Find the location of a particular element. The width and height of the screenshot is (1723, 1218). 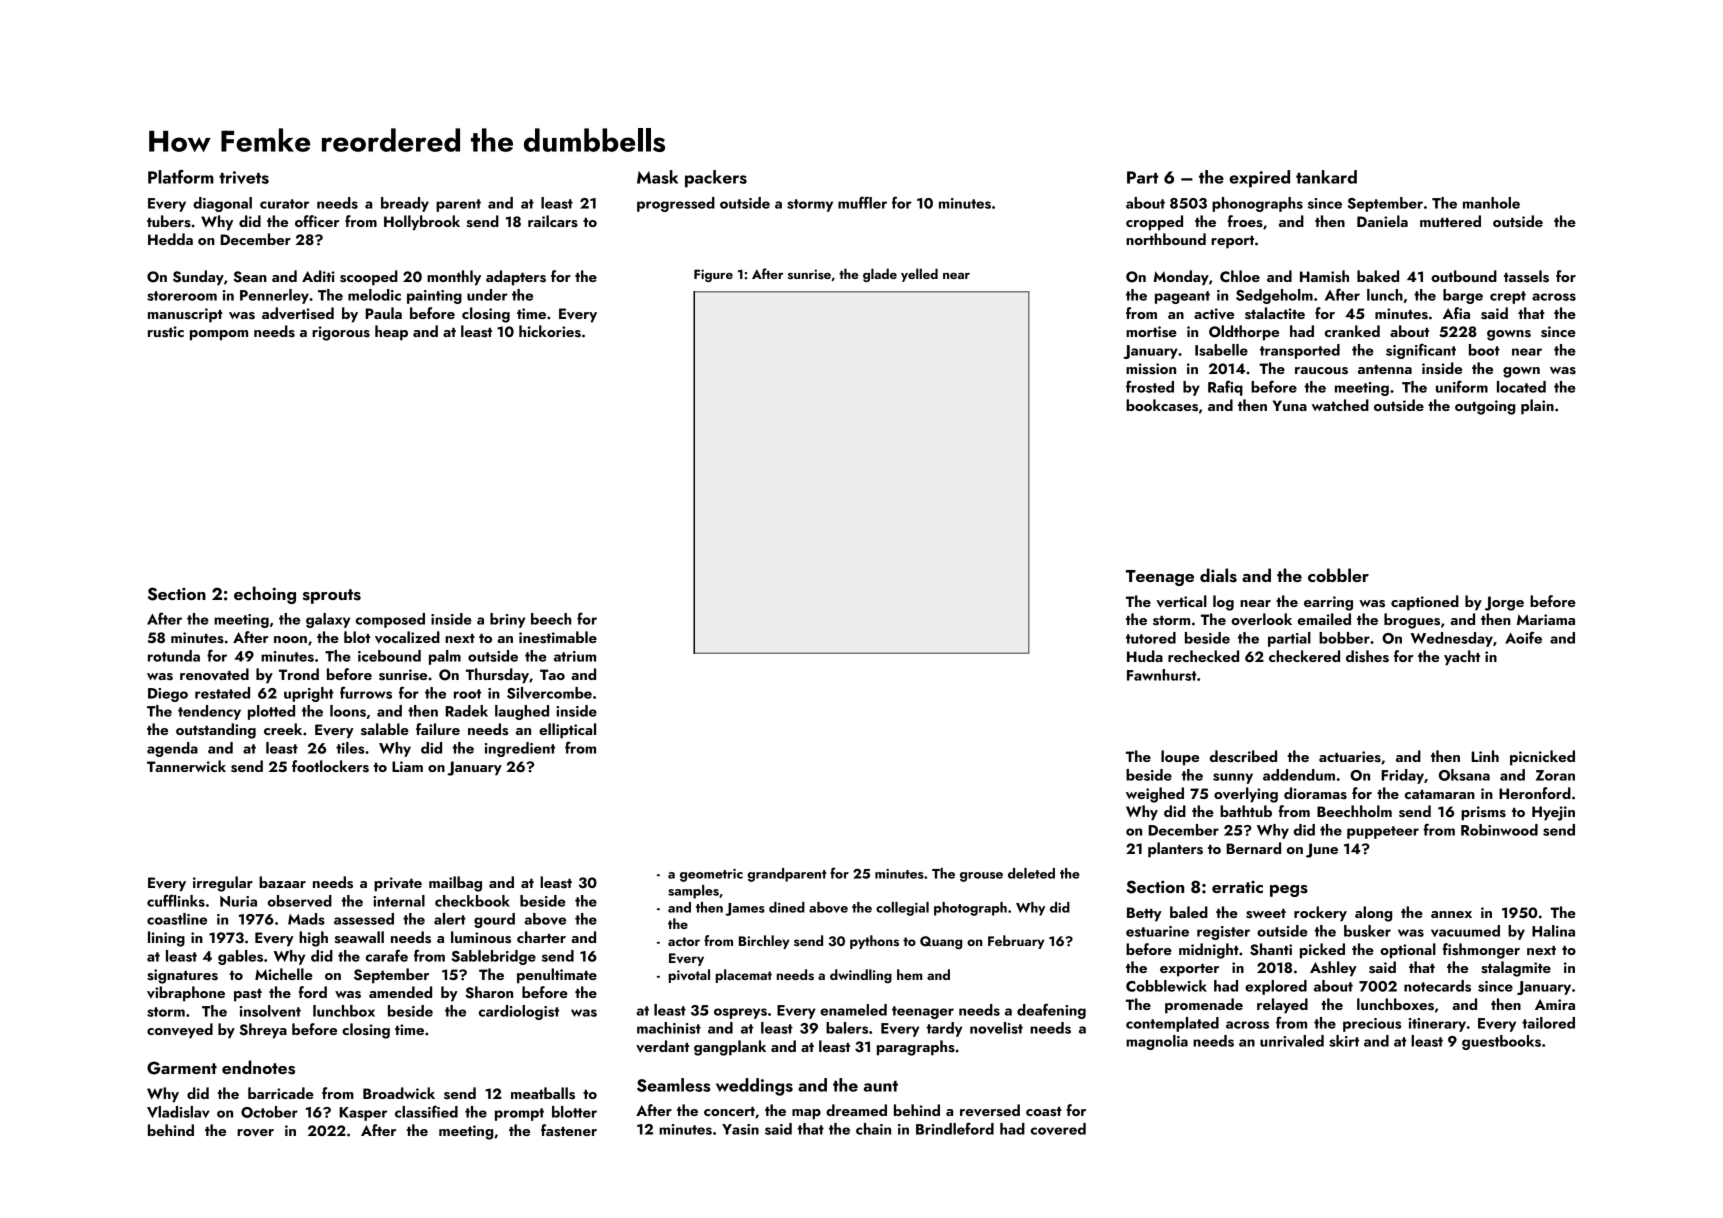

tubers is located at coordinates (169, 221).
